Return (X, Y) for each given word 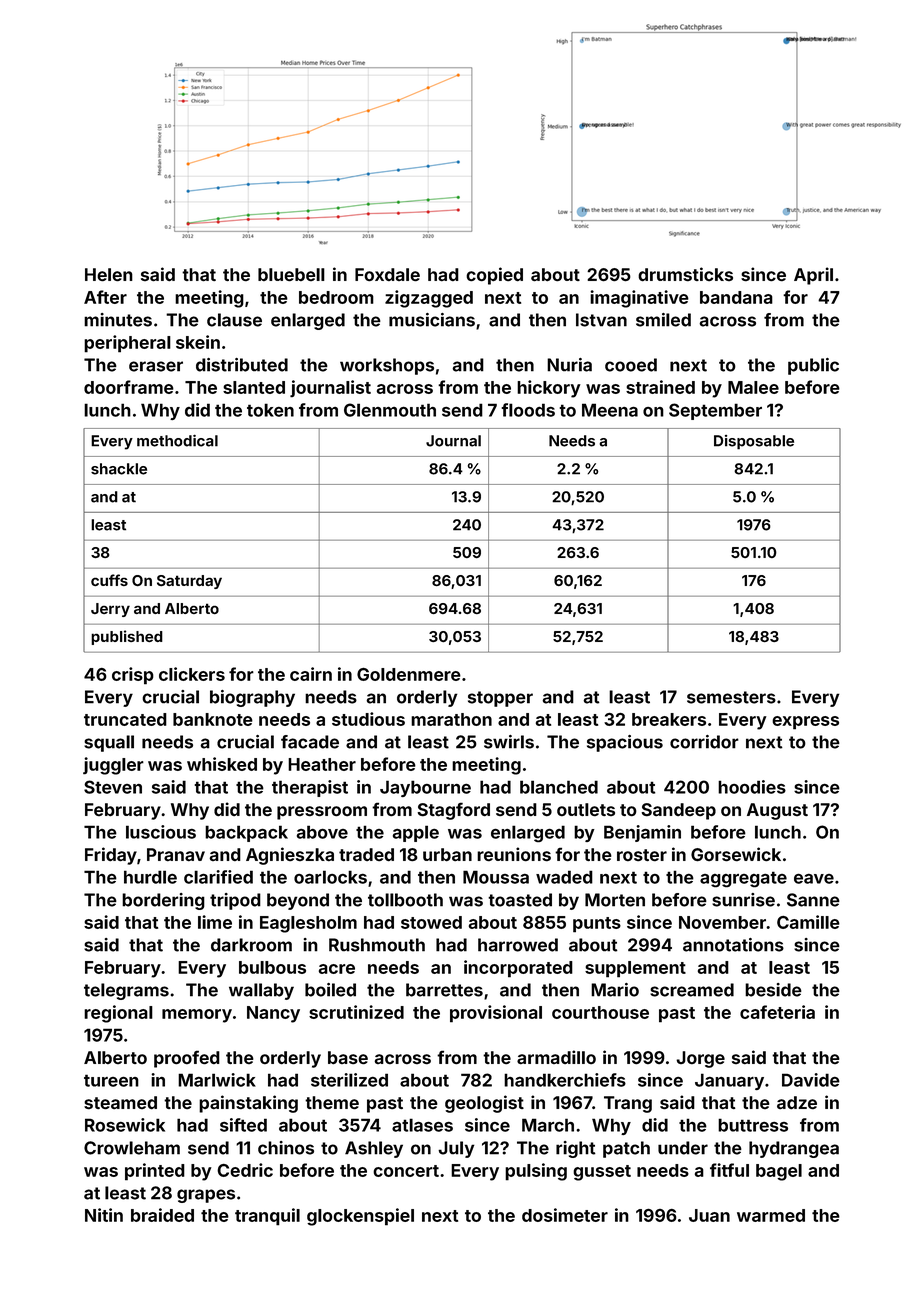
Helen (109, 274)
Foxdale (387, 274)
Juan (709, 1215)
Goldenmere (409, 674)
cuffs (109, 580)
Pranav (176, 855)
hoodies (752, 787)
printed (155, 1172)
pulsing (536, 1172)
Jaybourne (425, 788)
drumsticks (685, 274)
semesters (731, 697)
